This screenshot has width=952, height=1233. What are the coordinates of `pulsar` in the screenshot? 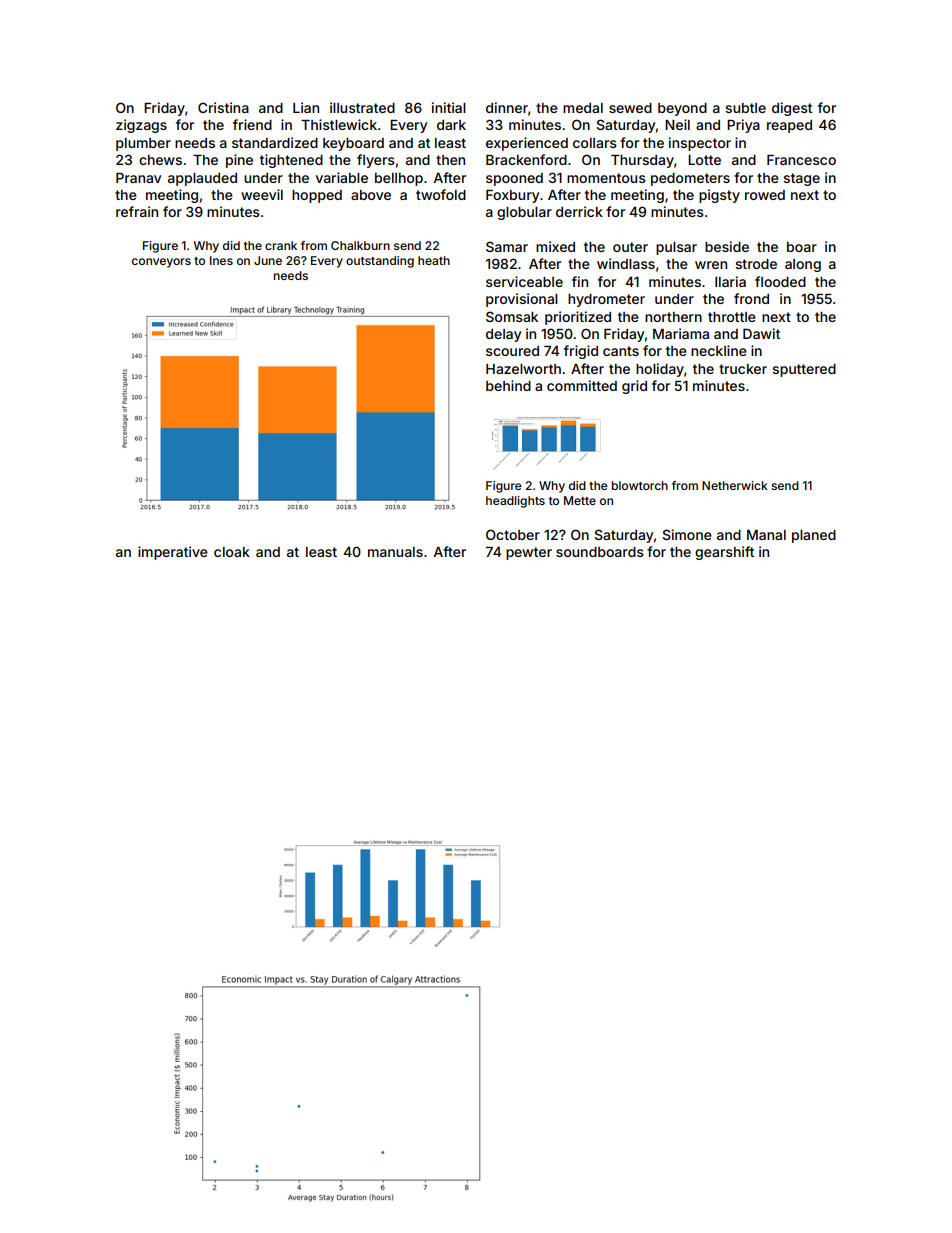 It's located at (676, 248).
